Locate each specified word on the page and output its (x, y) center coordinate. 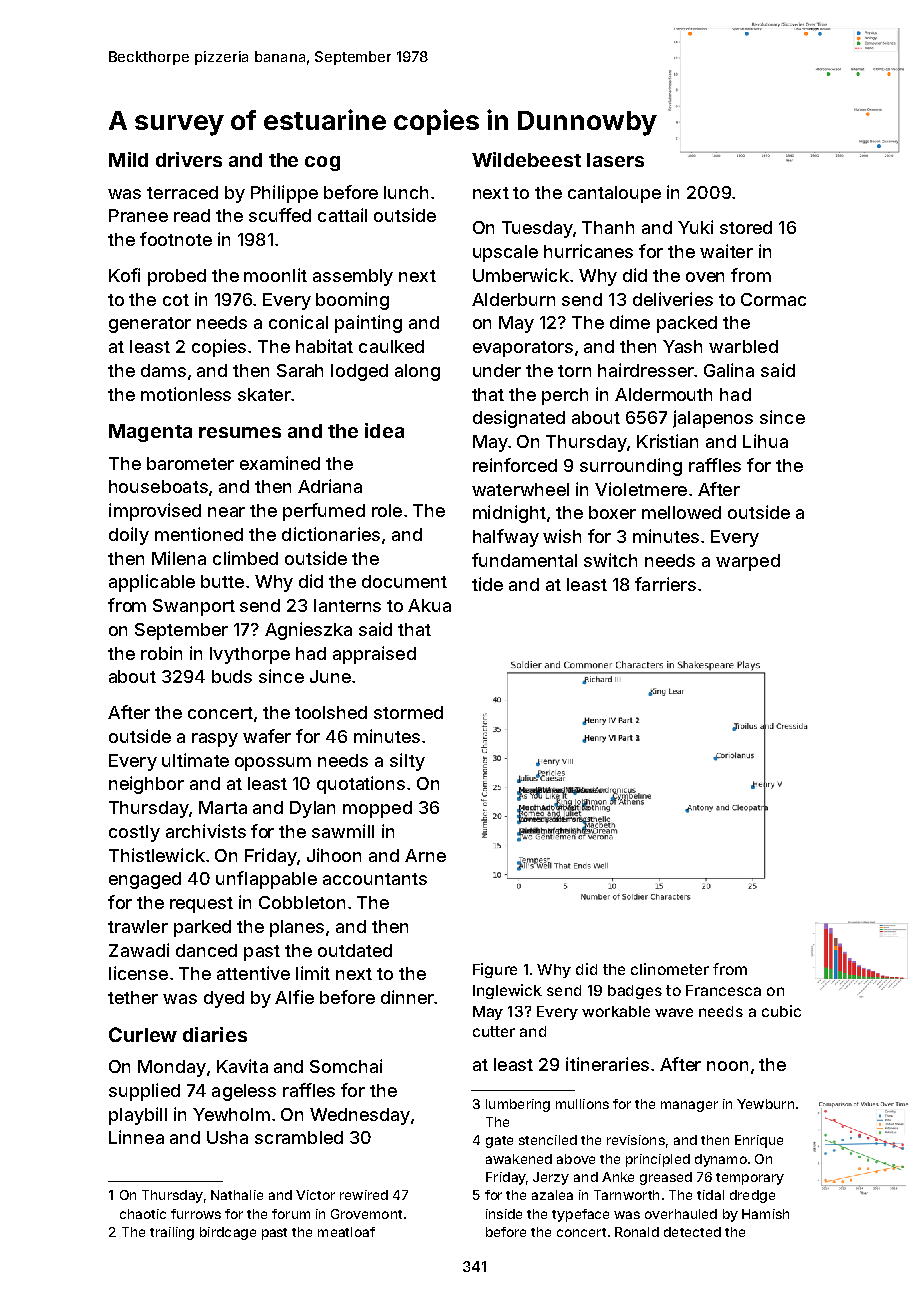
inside (504, 1214)
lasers (615, 160)
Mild (128, 159)
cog (322, 163)
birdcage (228, 1233)
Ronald (637, 1232)
